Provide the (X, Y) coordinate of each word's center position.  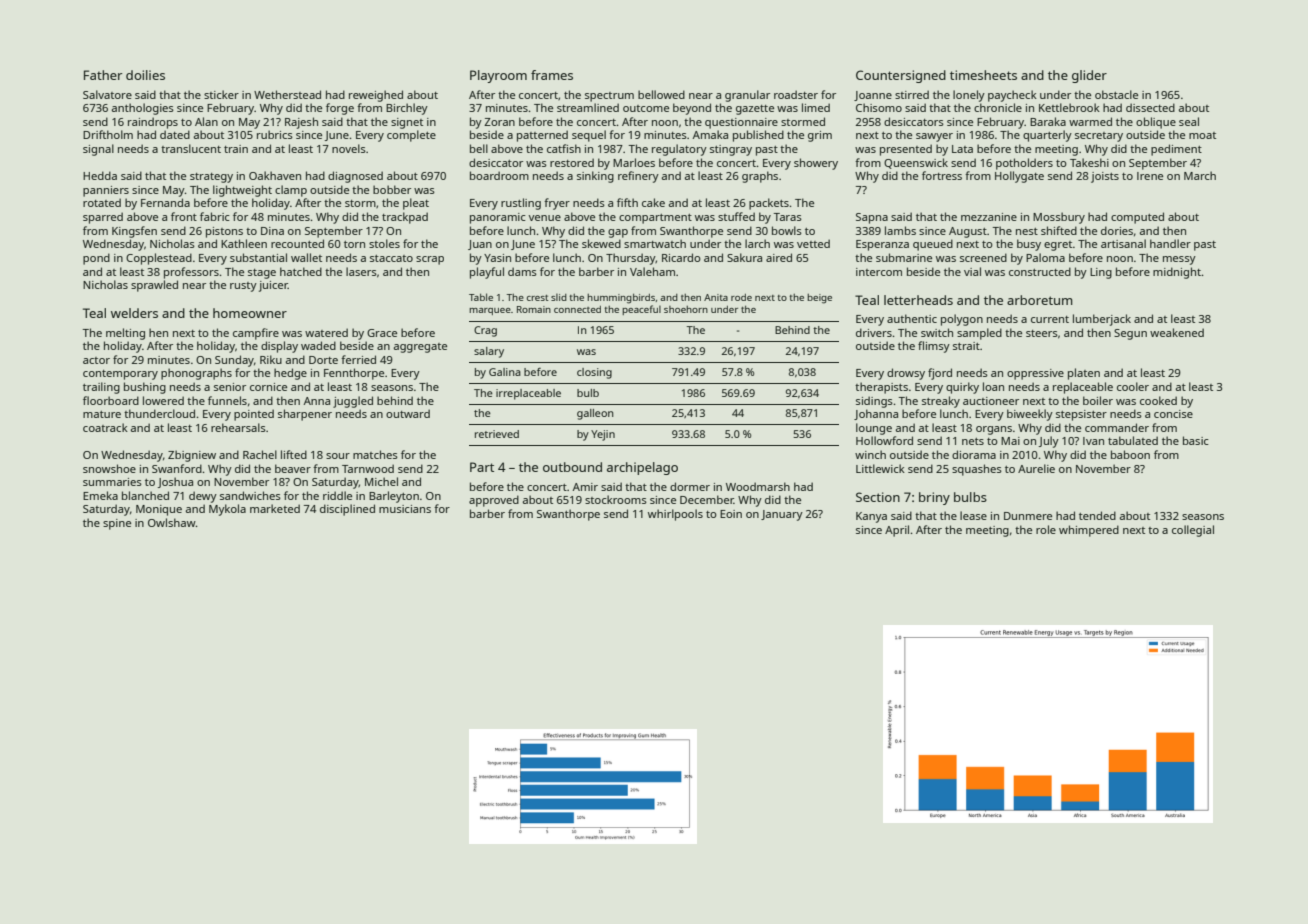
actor (96, 360)
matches (375, 454)
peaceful (641, 310)
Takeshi (1089, 162)
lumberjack (1102, 320)
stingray (731, 150)
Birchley (407, 109)
